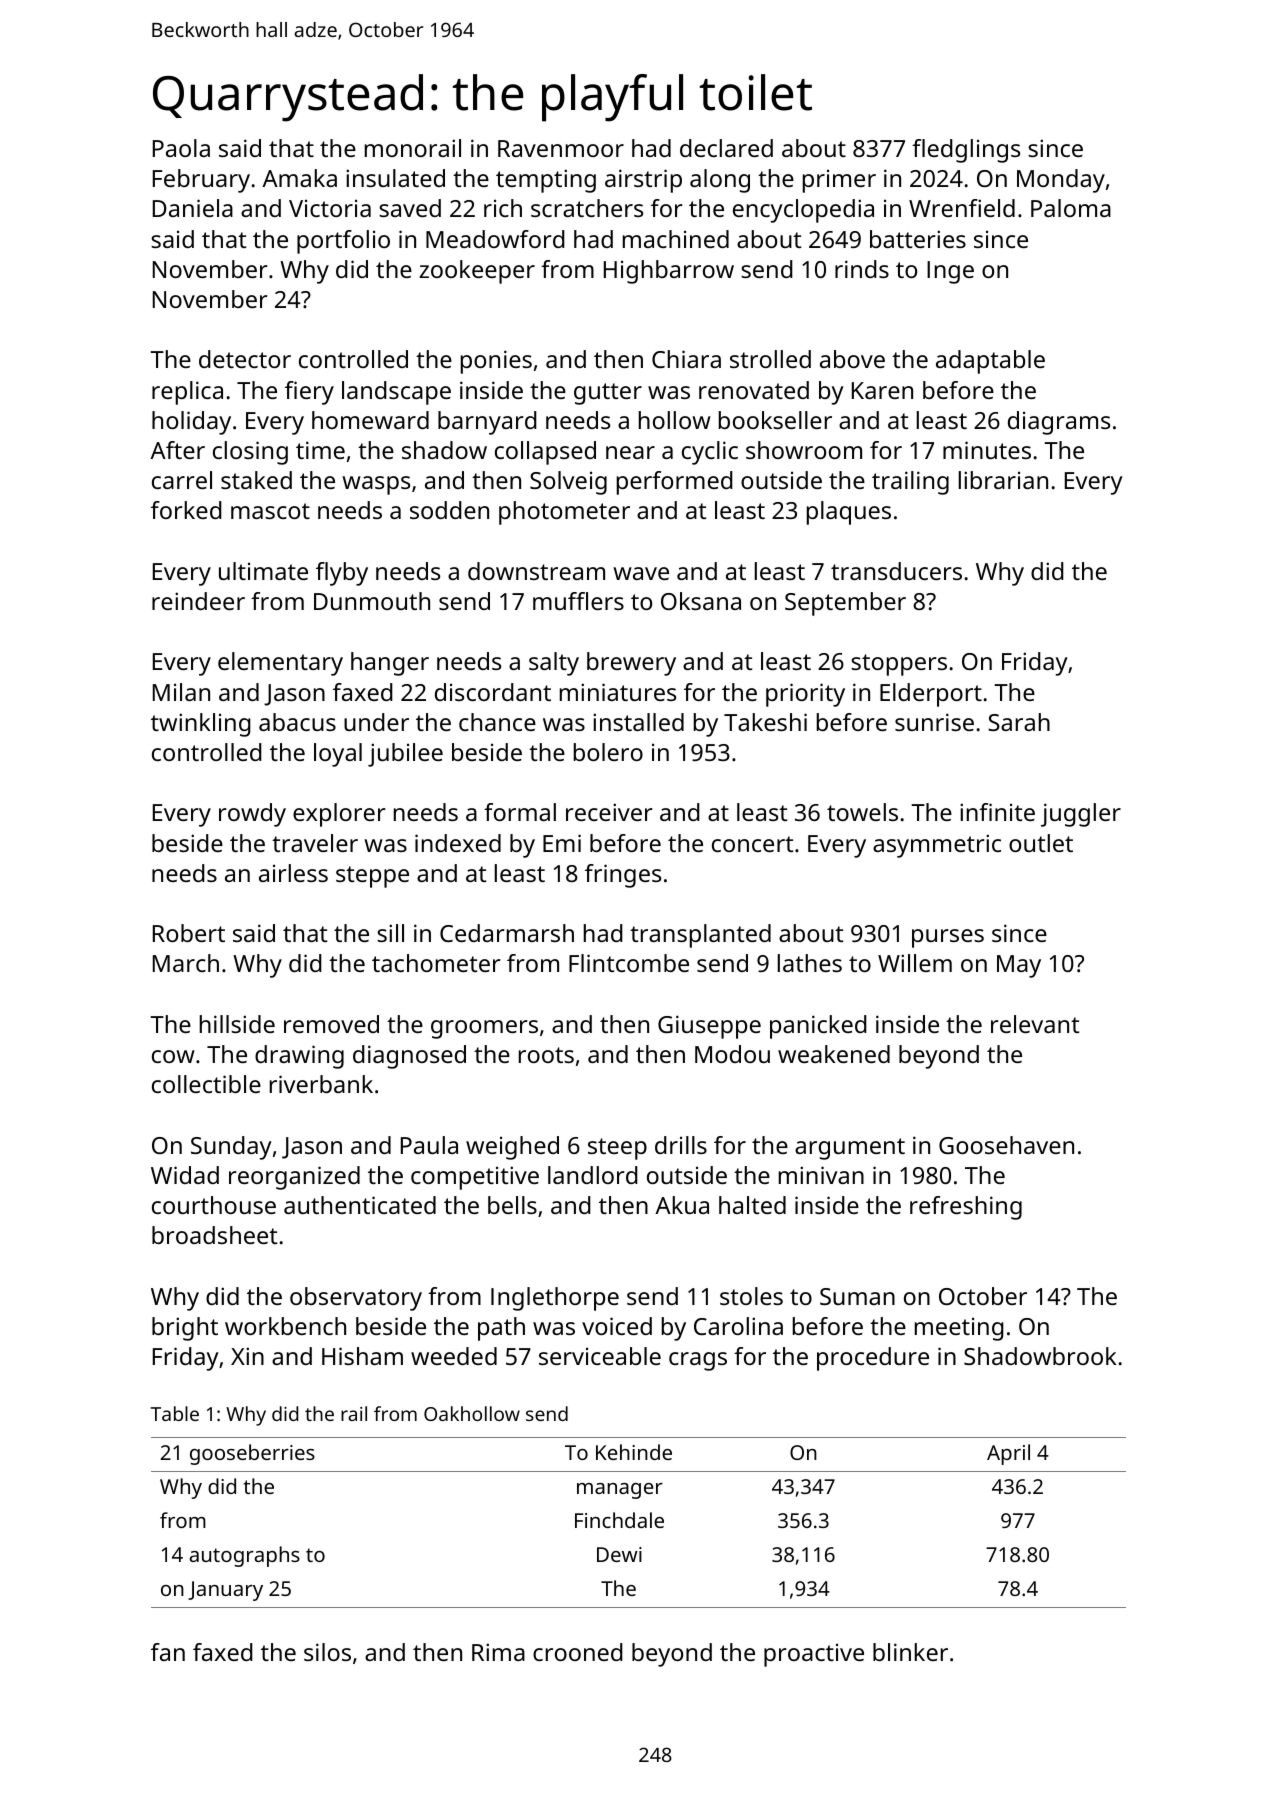  I want to click on blinker, so click(910, 1652).
